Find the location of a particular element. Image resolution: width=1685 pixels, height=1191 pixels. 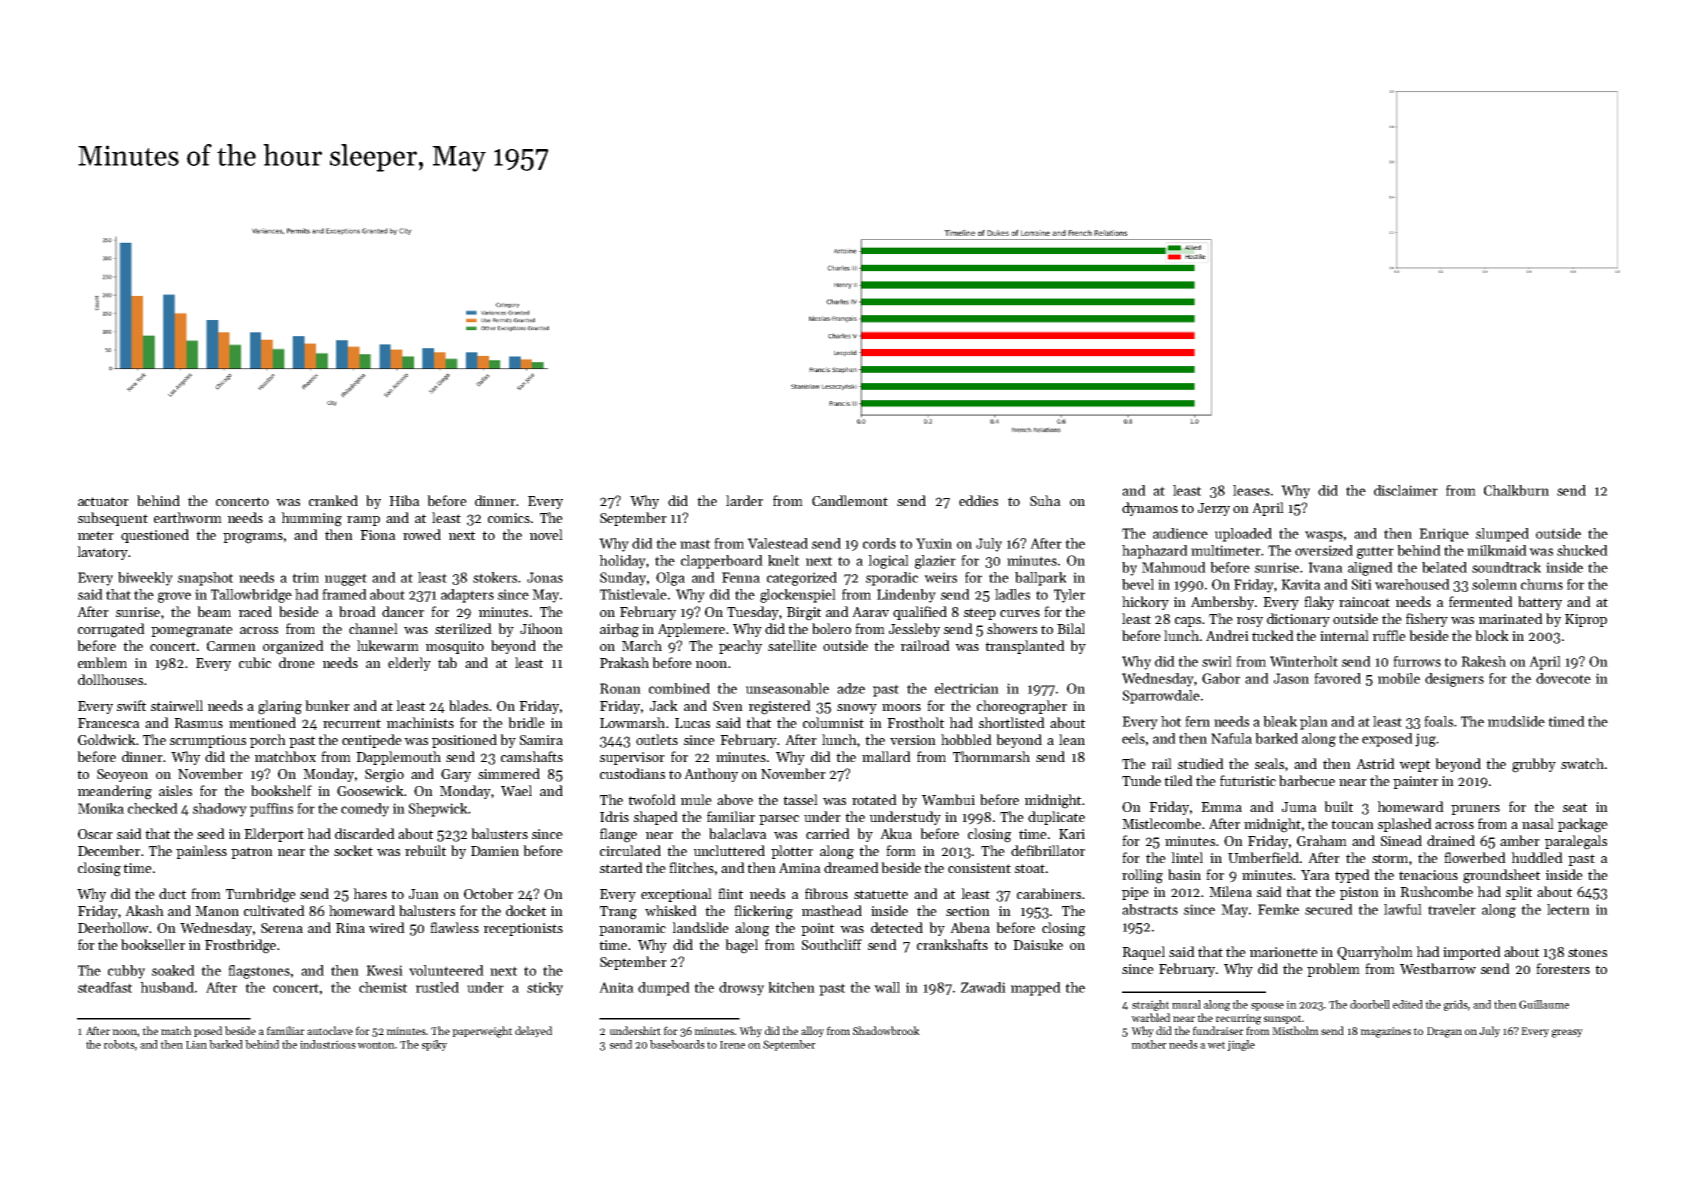

bagel is located at coordinates (741, 946).
